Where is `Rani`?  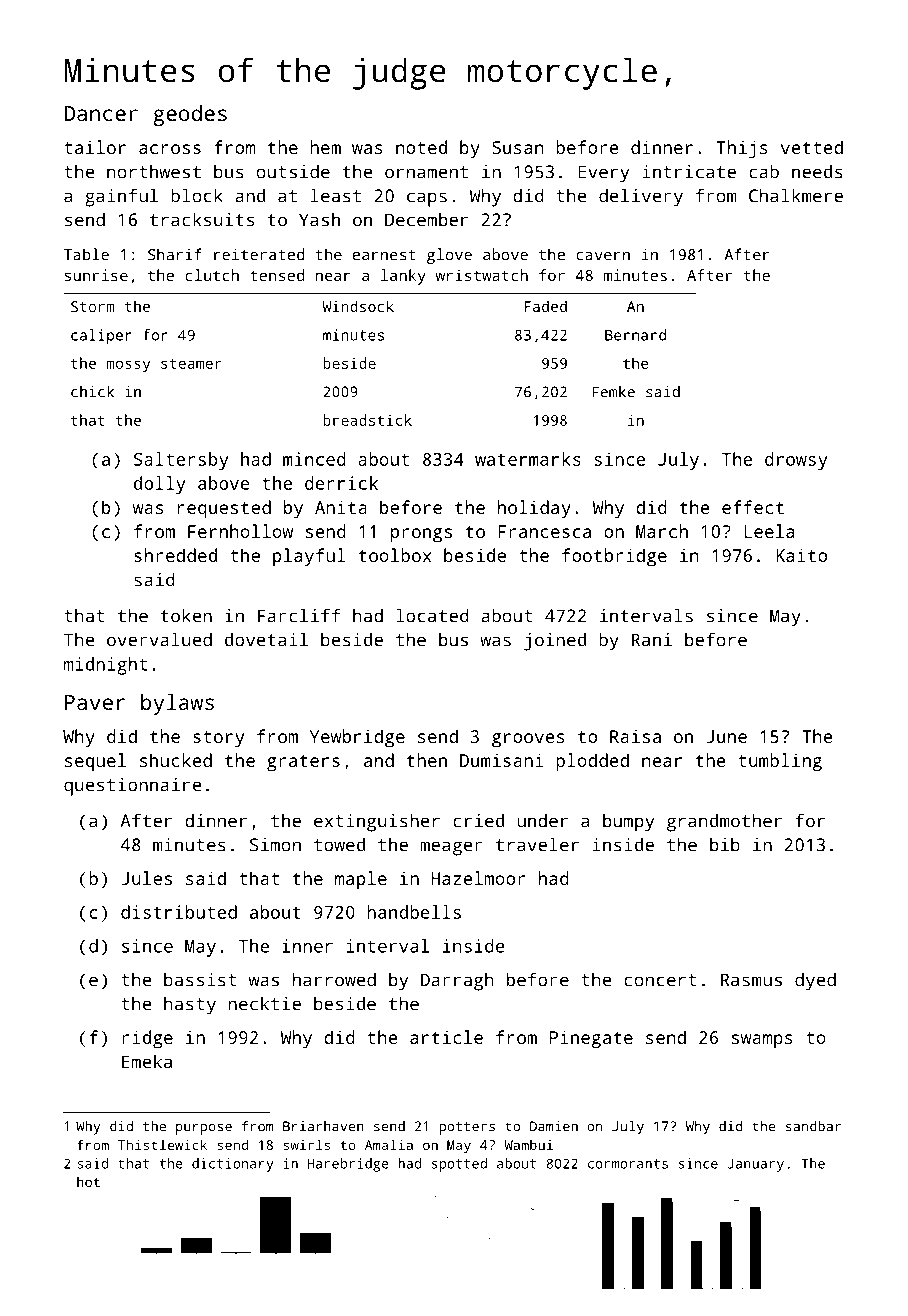
Rani is located at coordinates (652, 640).
